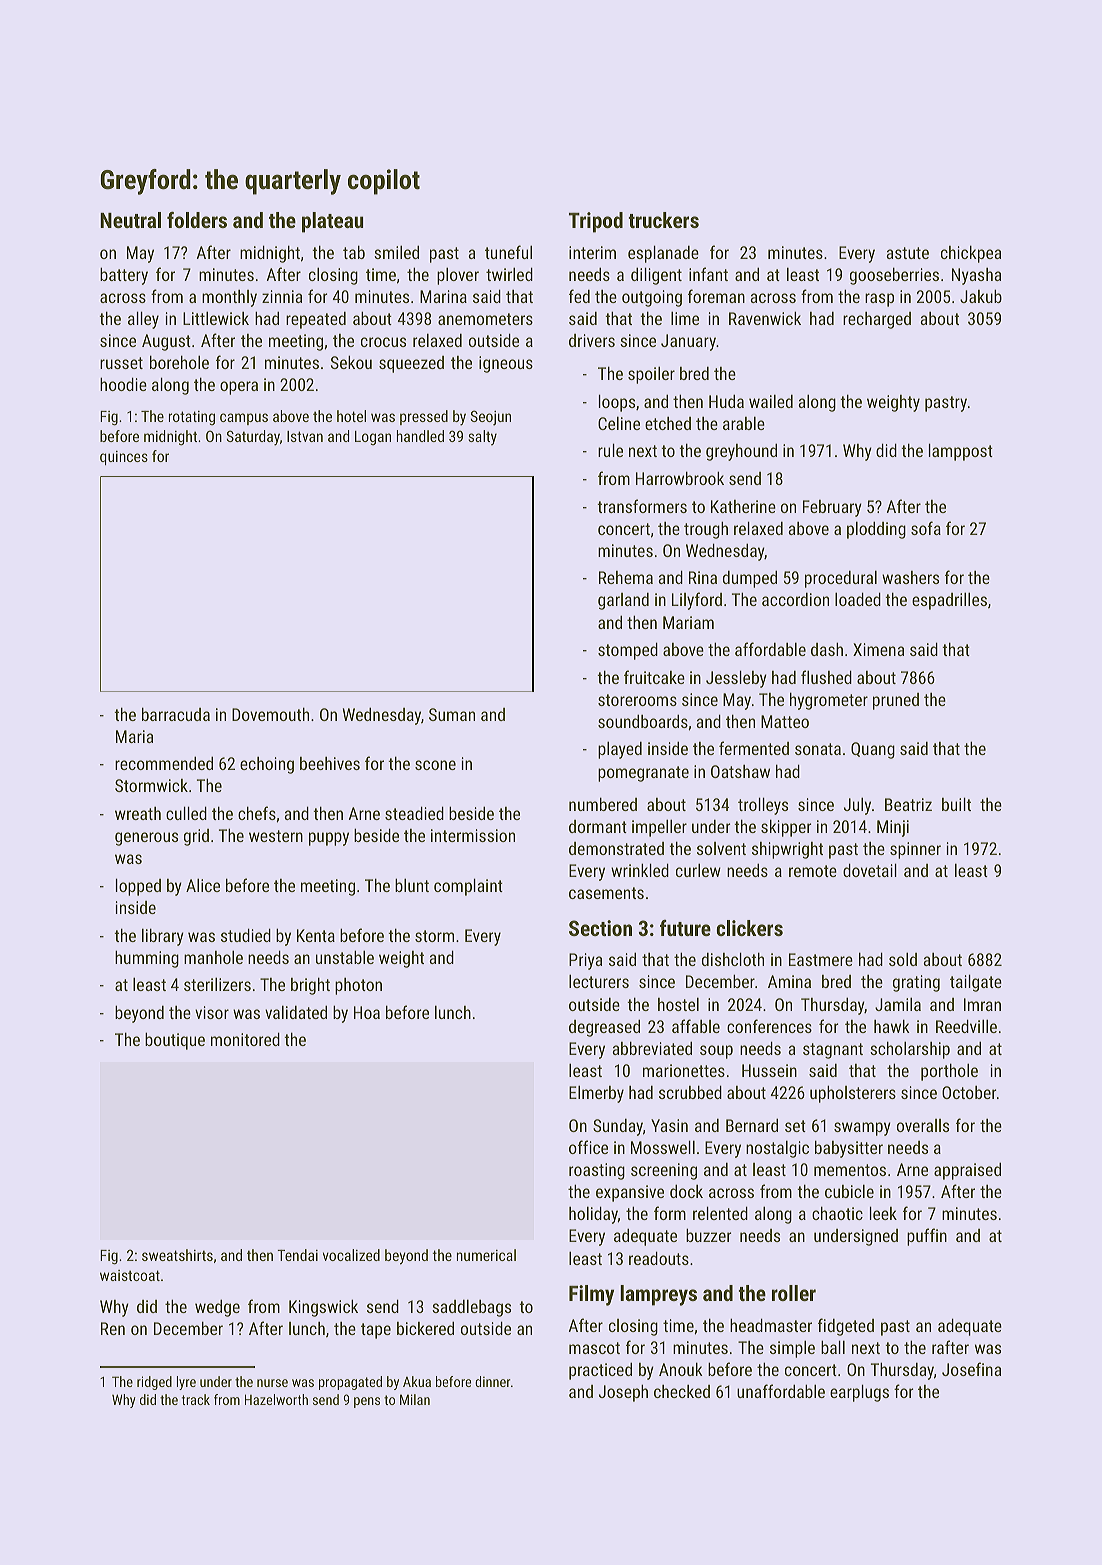  I want to click on built, so click(956, 804).
